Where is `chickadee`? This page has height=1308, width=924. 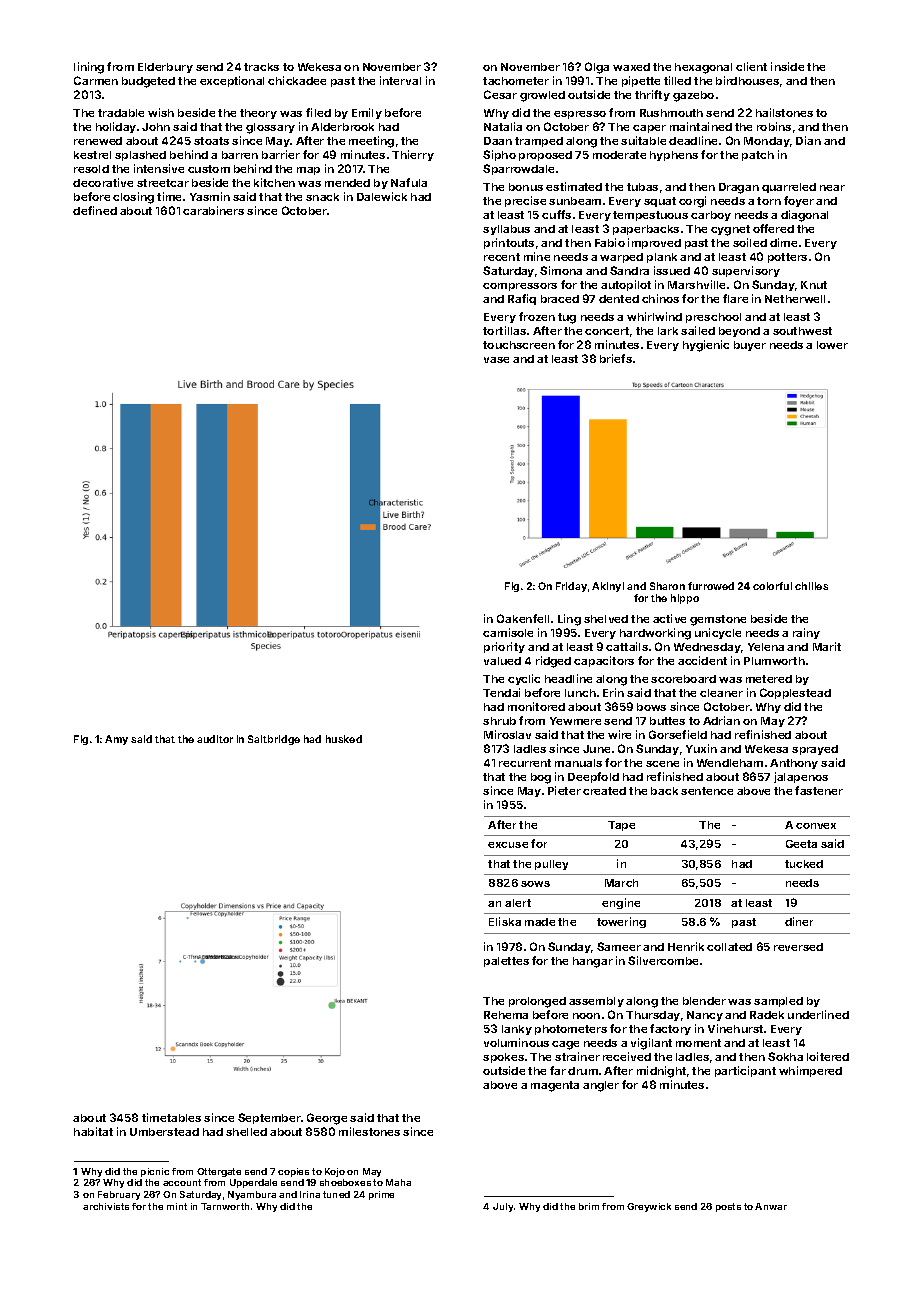 chickadee is located at coordinates (297, 80).
